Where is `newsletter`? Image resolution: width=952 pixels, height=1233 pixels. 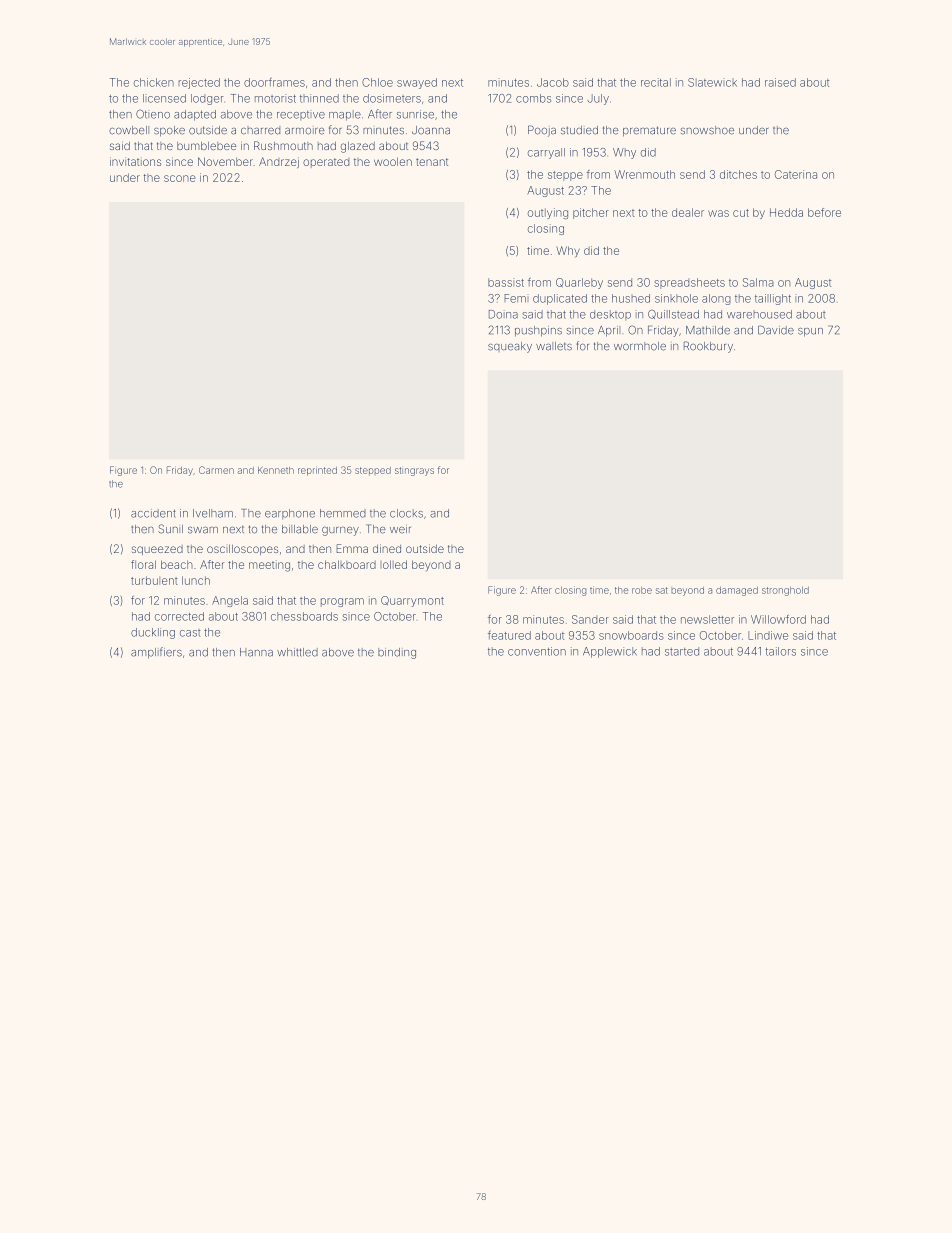 newsletter is located at coordinates (707, 619).
